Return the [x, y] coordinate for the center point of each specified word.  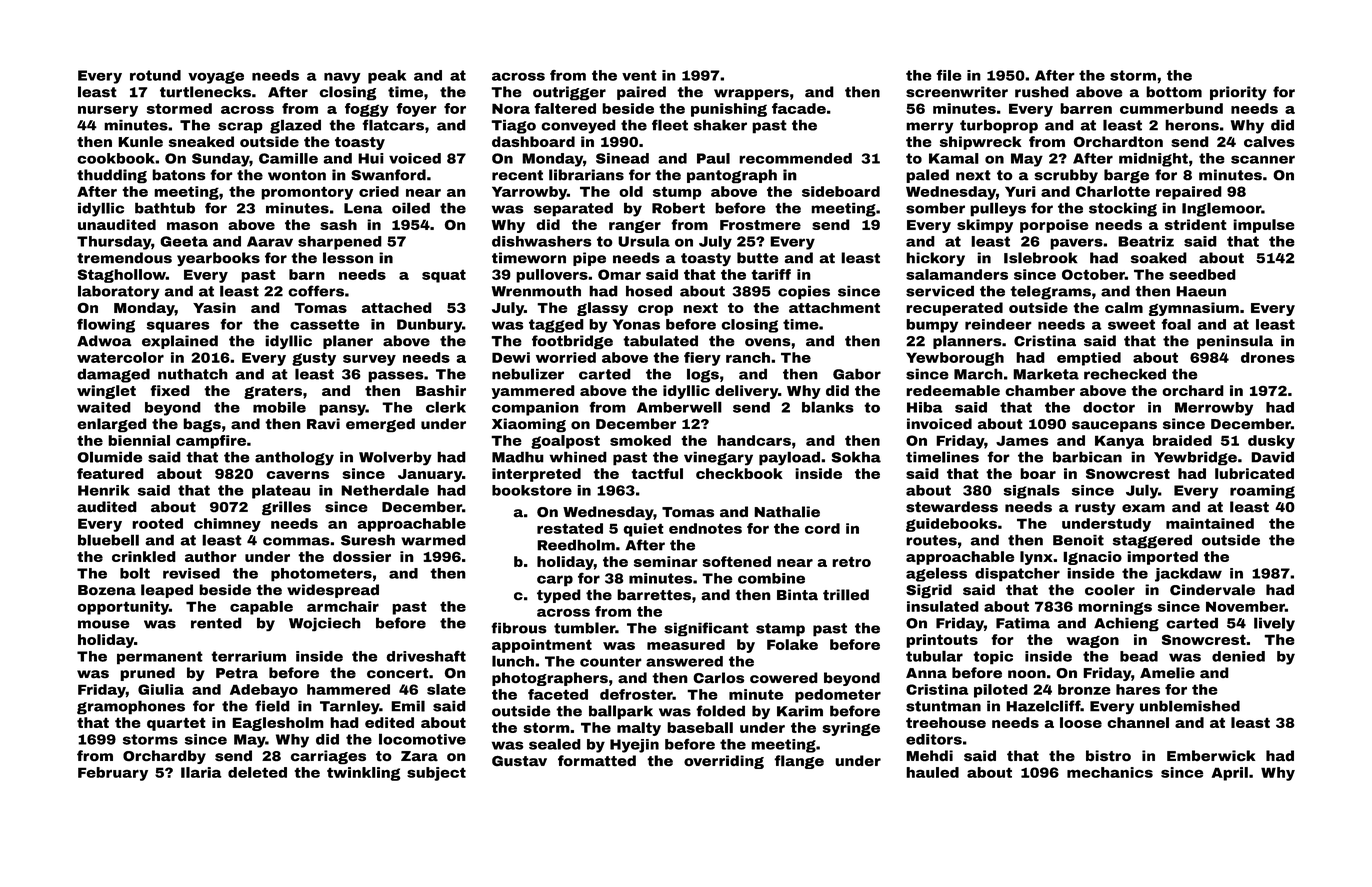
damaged [113, 375]
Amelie [1167, 673]
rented [216, 623]
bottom [1174, 92]
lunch [513, 661]
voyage [216, 77]
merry [930, 128]
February [113, 774]
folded [720, 711]
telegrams [1050, 292]
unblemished [1190, 706]
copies [804, 293]
